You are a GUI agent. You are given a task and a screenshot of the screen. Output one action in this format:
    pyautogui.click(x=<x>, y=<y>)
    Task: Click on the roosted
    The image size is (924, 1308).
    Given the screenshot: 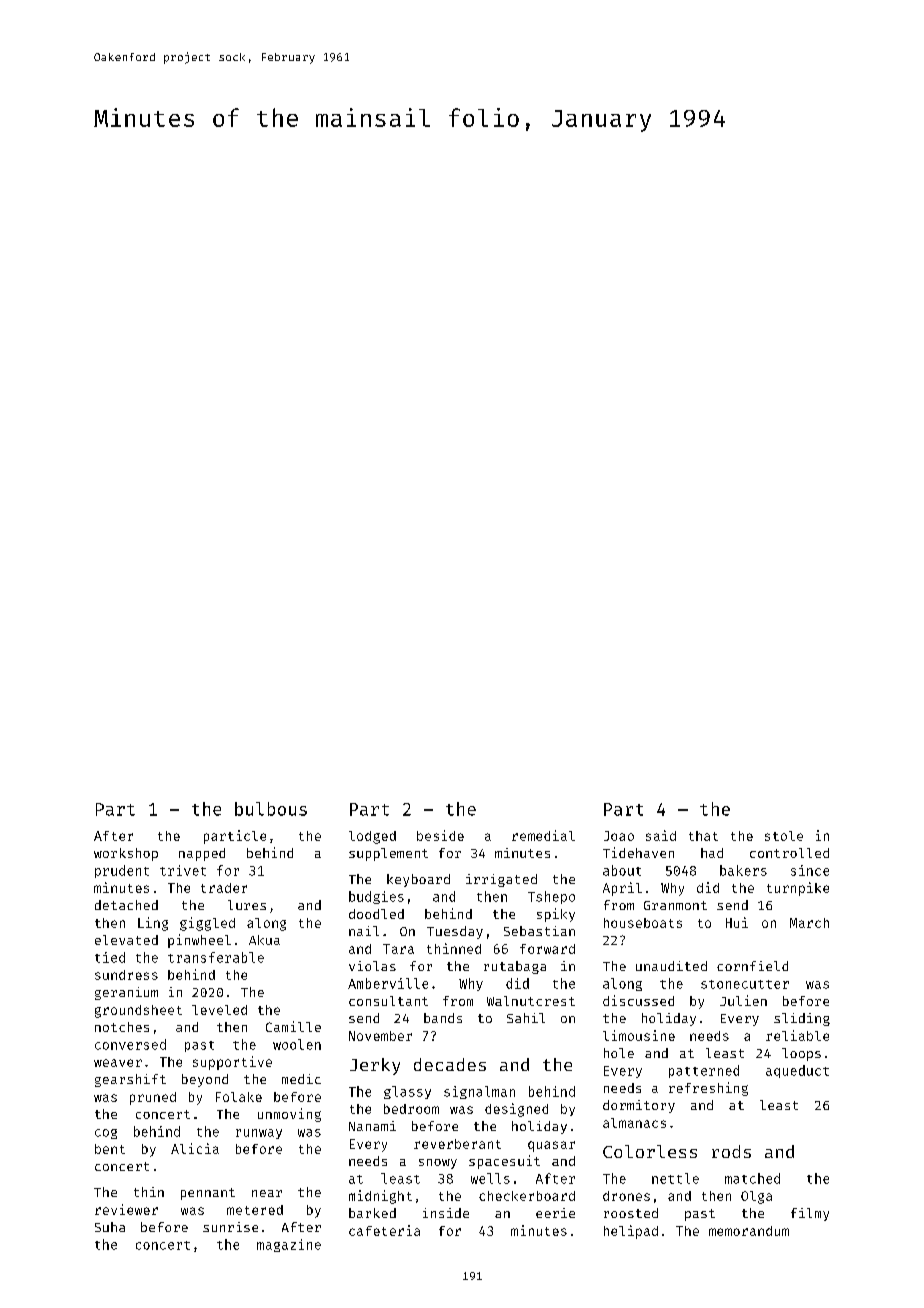 What is the action you would take?
    pyautogui.click(x=631, y=1213)
